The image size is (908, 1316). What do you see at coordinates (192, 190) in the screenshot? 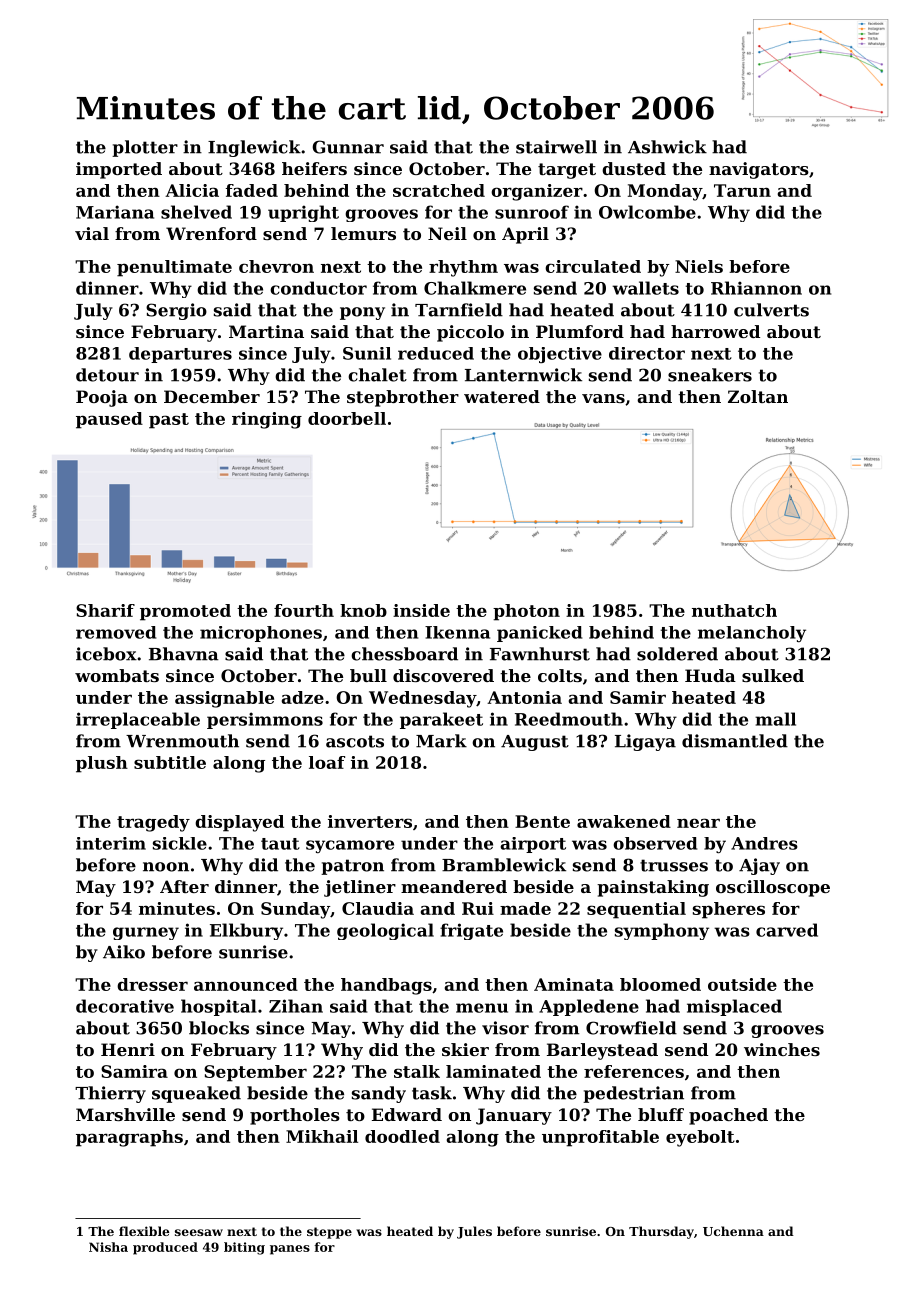
I see `Alicia` at bounding box center [192, 190].
